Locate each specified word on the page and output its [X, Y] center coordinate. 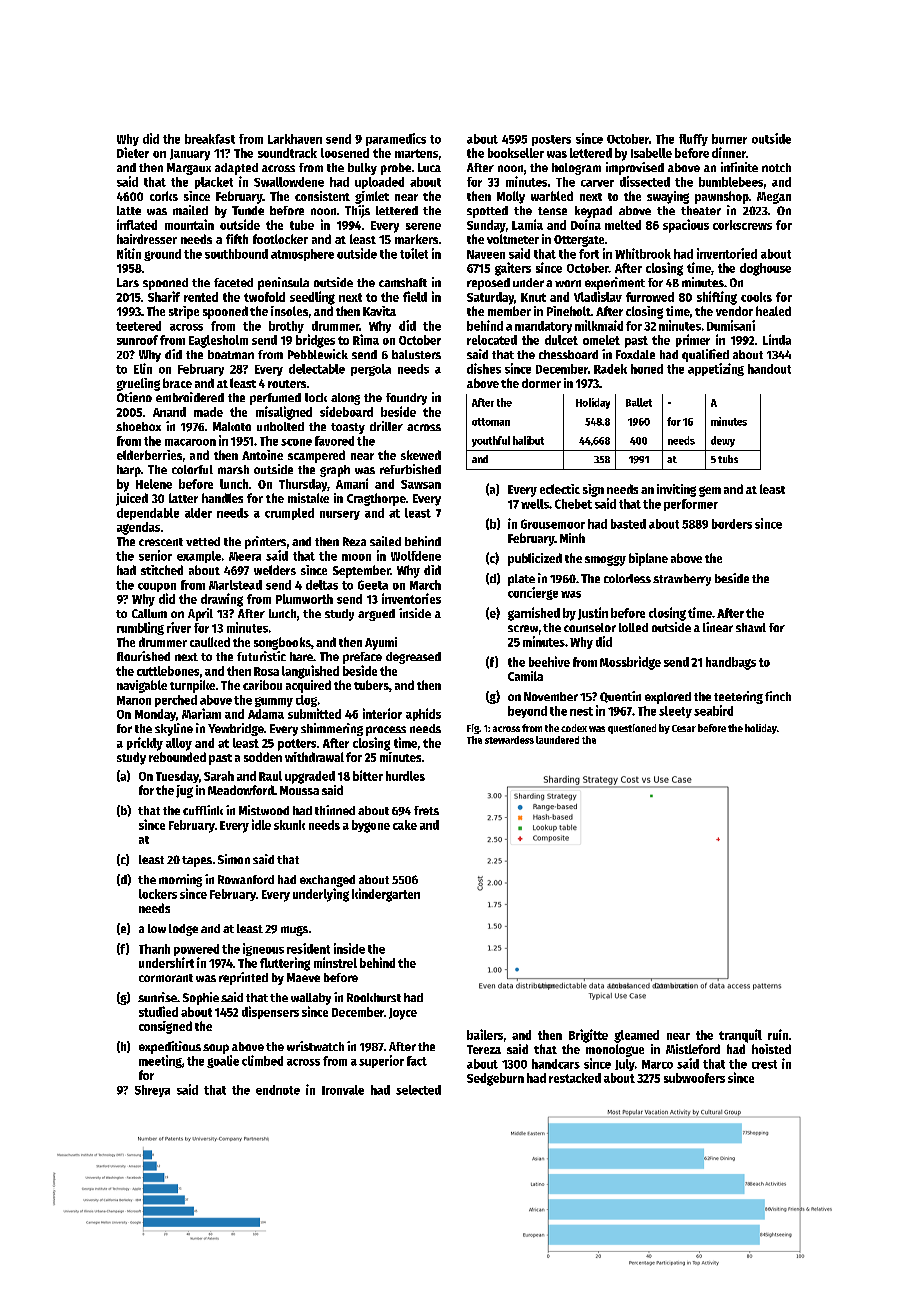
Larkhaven [295, 139]
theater [701, 210]
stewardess [509, 740]
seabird [713, 710]
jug [184, 791]
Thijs [357, 211]
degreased [413, 658]
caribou [262, 685]
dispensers [270, 1012]
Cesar [684, 728]
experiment [615, 283]
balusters [416, 354]
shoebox [138, 426]
